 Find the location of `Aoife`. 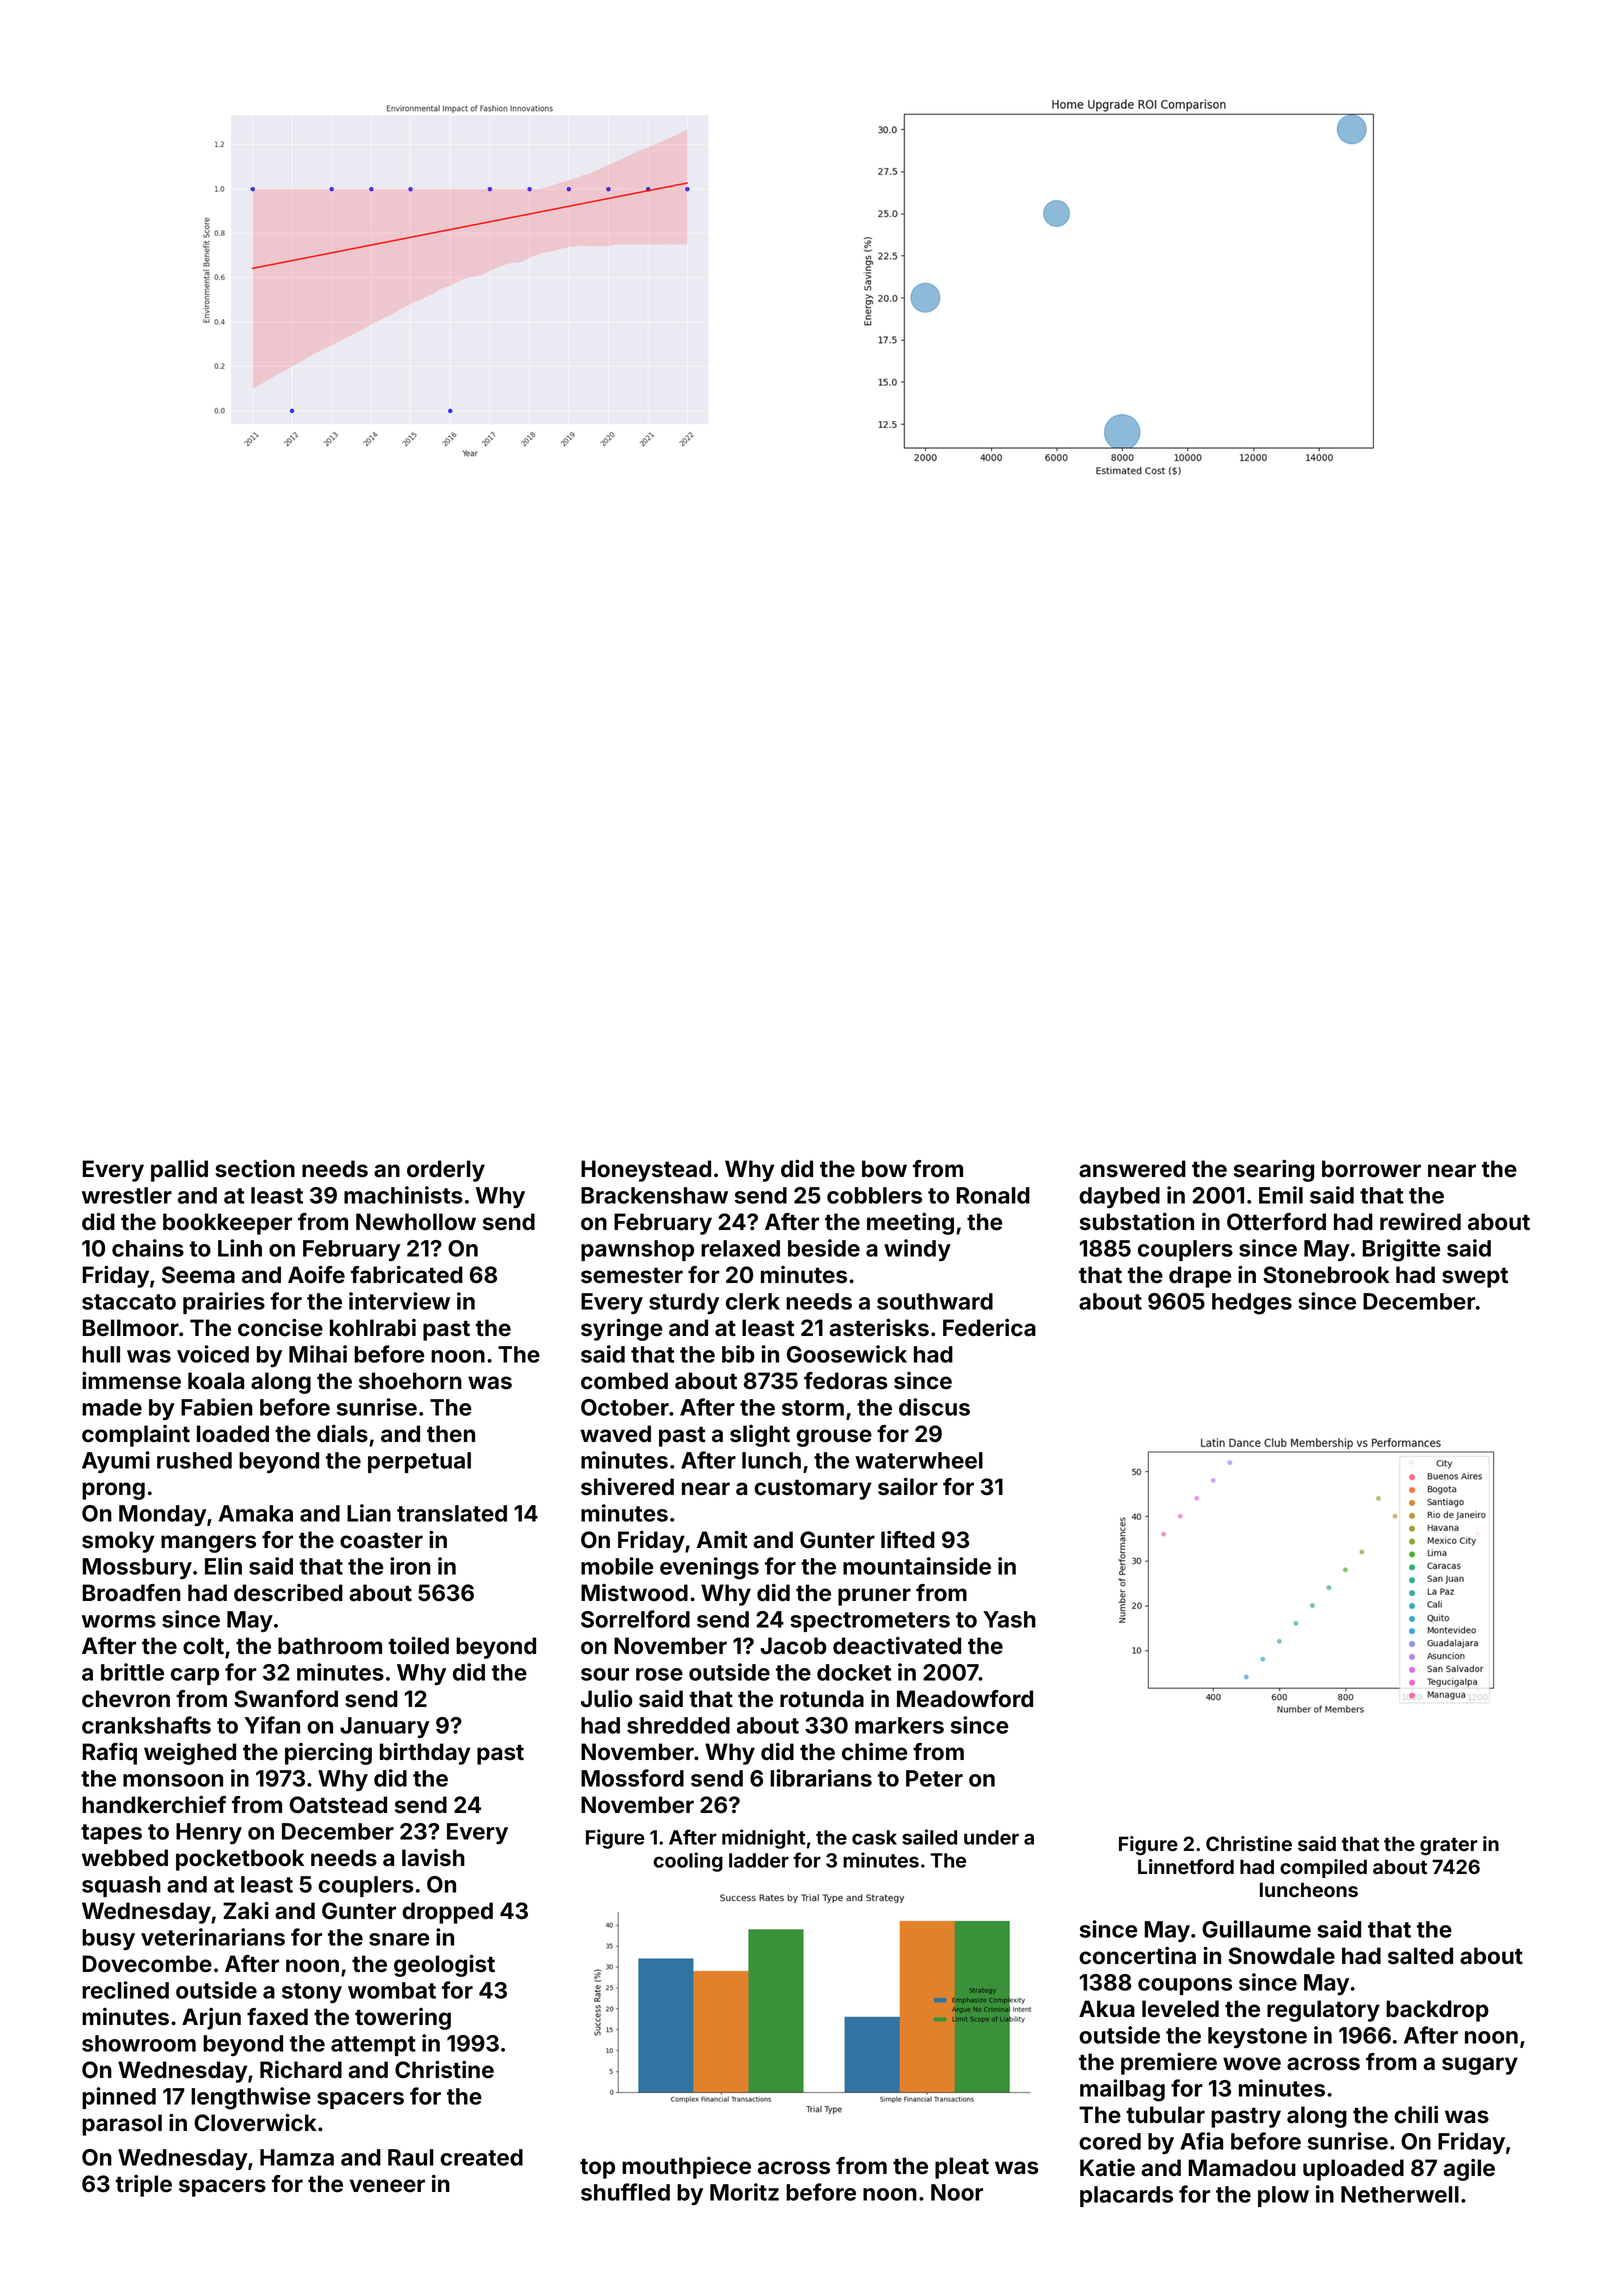

Aoife is located at coordinates (316, 1274).
